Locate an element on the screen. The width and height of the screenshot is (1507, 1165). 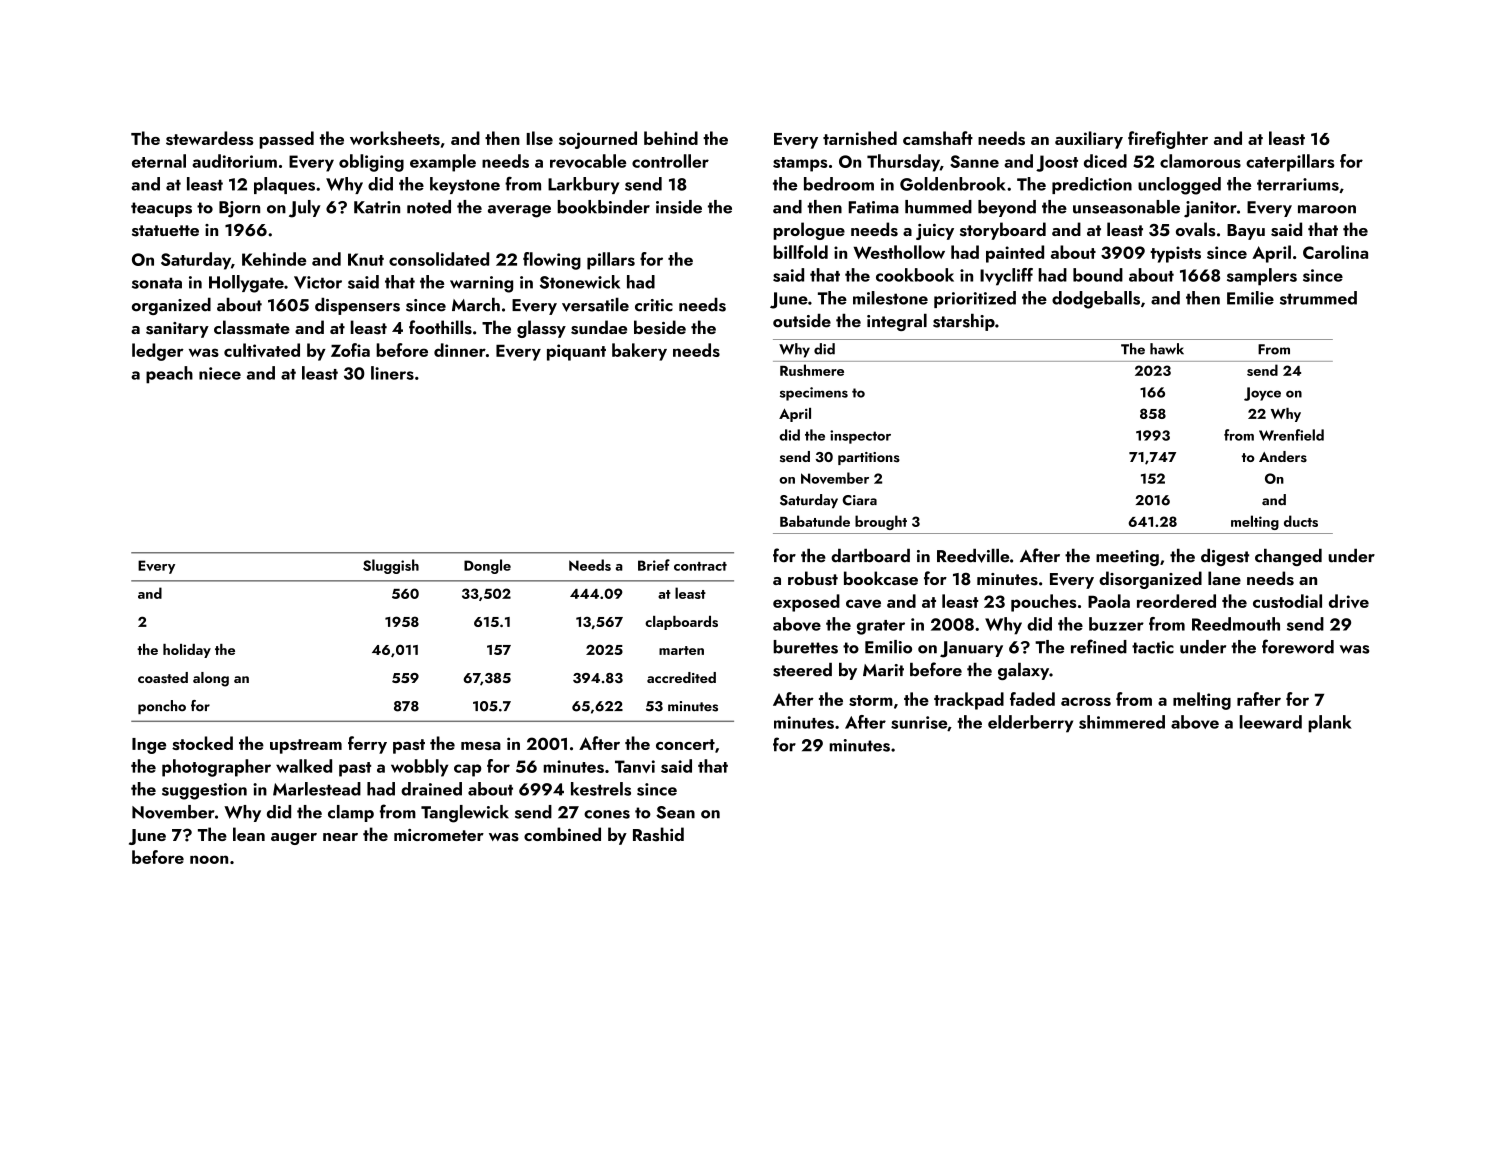
piquant is located at coordinates (576, 352).
